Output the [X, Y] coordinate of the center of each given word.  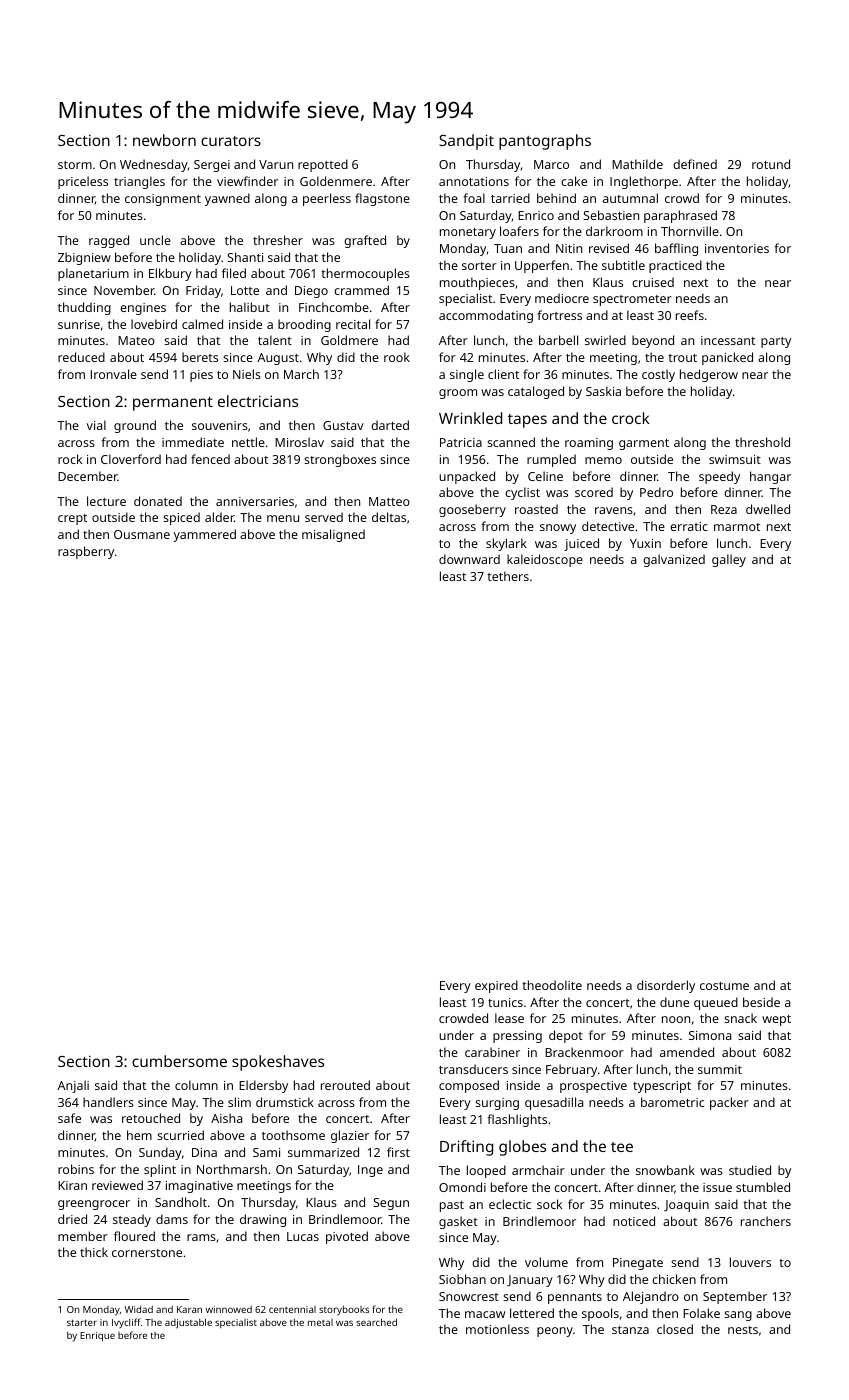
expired [496, 986]
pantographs [545, 142]
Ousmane [142, 534]
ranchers [766, 1221]
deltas [389, 517]
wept [776, 1020]
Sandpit [466, 142]
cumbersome [179, 1061]
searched [376, 1322]
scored [594, 492]
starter [82, 1323]
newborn [164, 140]
